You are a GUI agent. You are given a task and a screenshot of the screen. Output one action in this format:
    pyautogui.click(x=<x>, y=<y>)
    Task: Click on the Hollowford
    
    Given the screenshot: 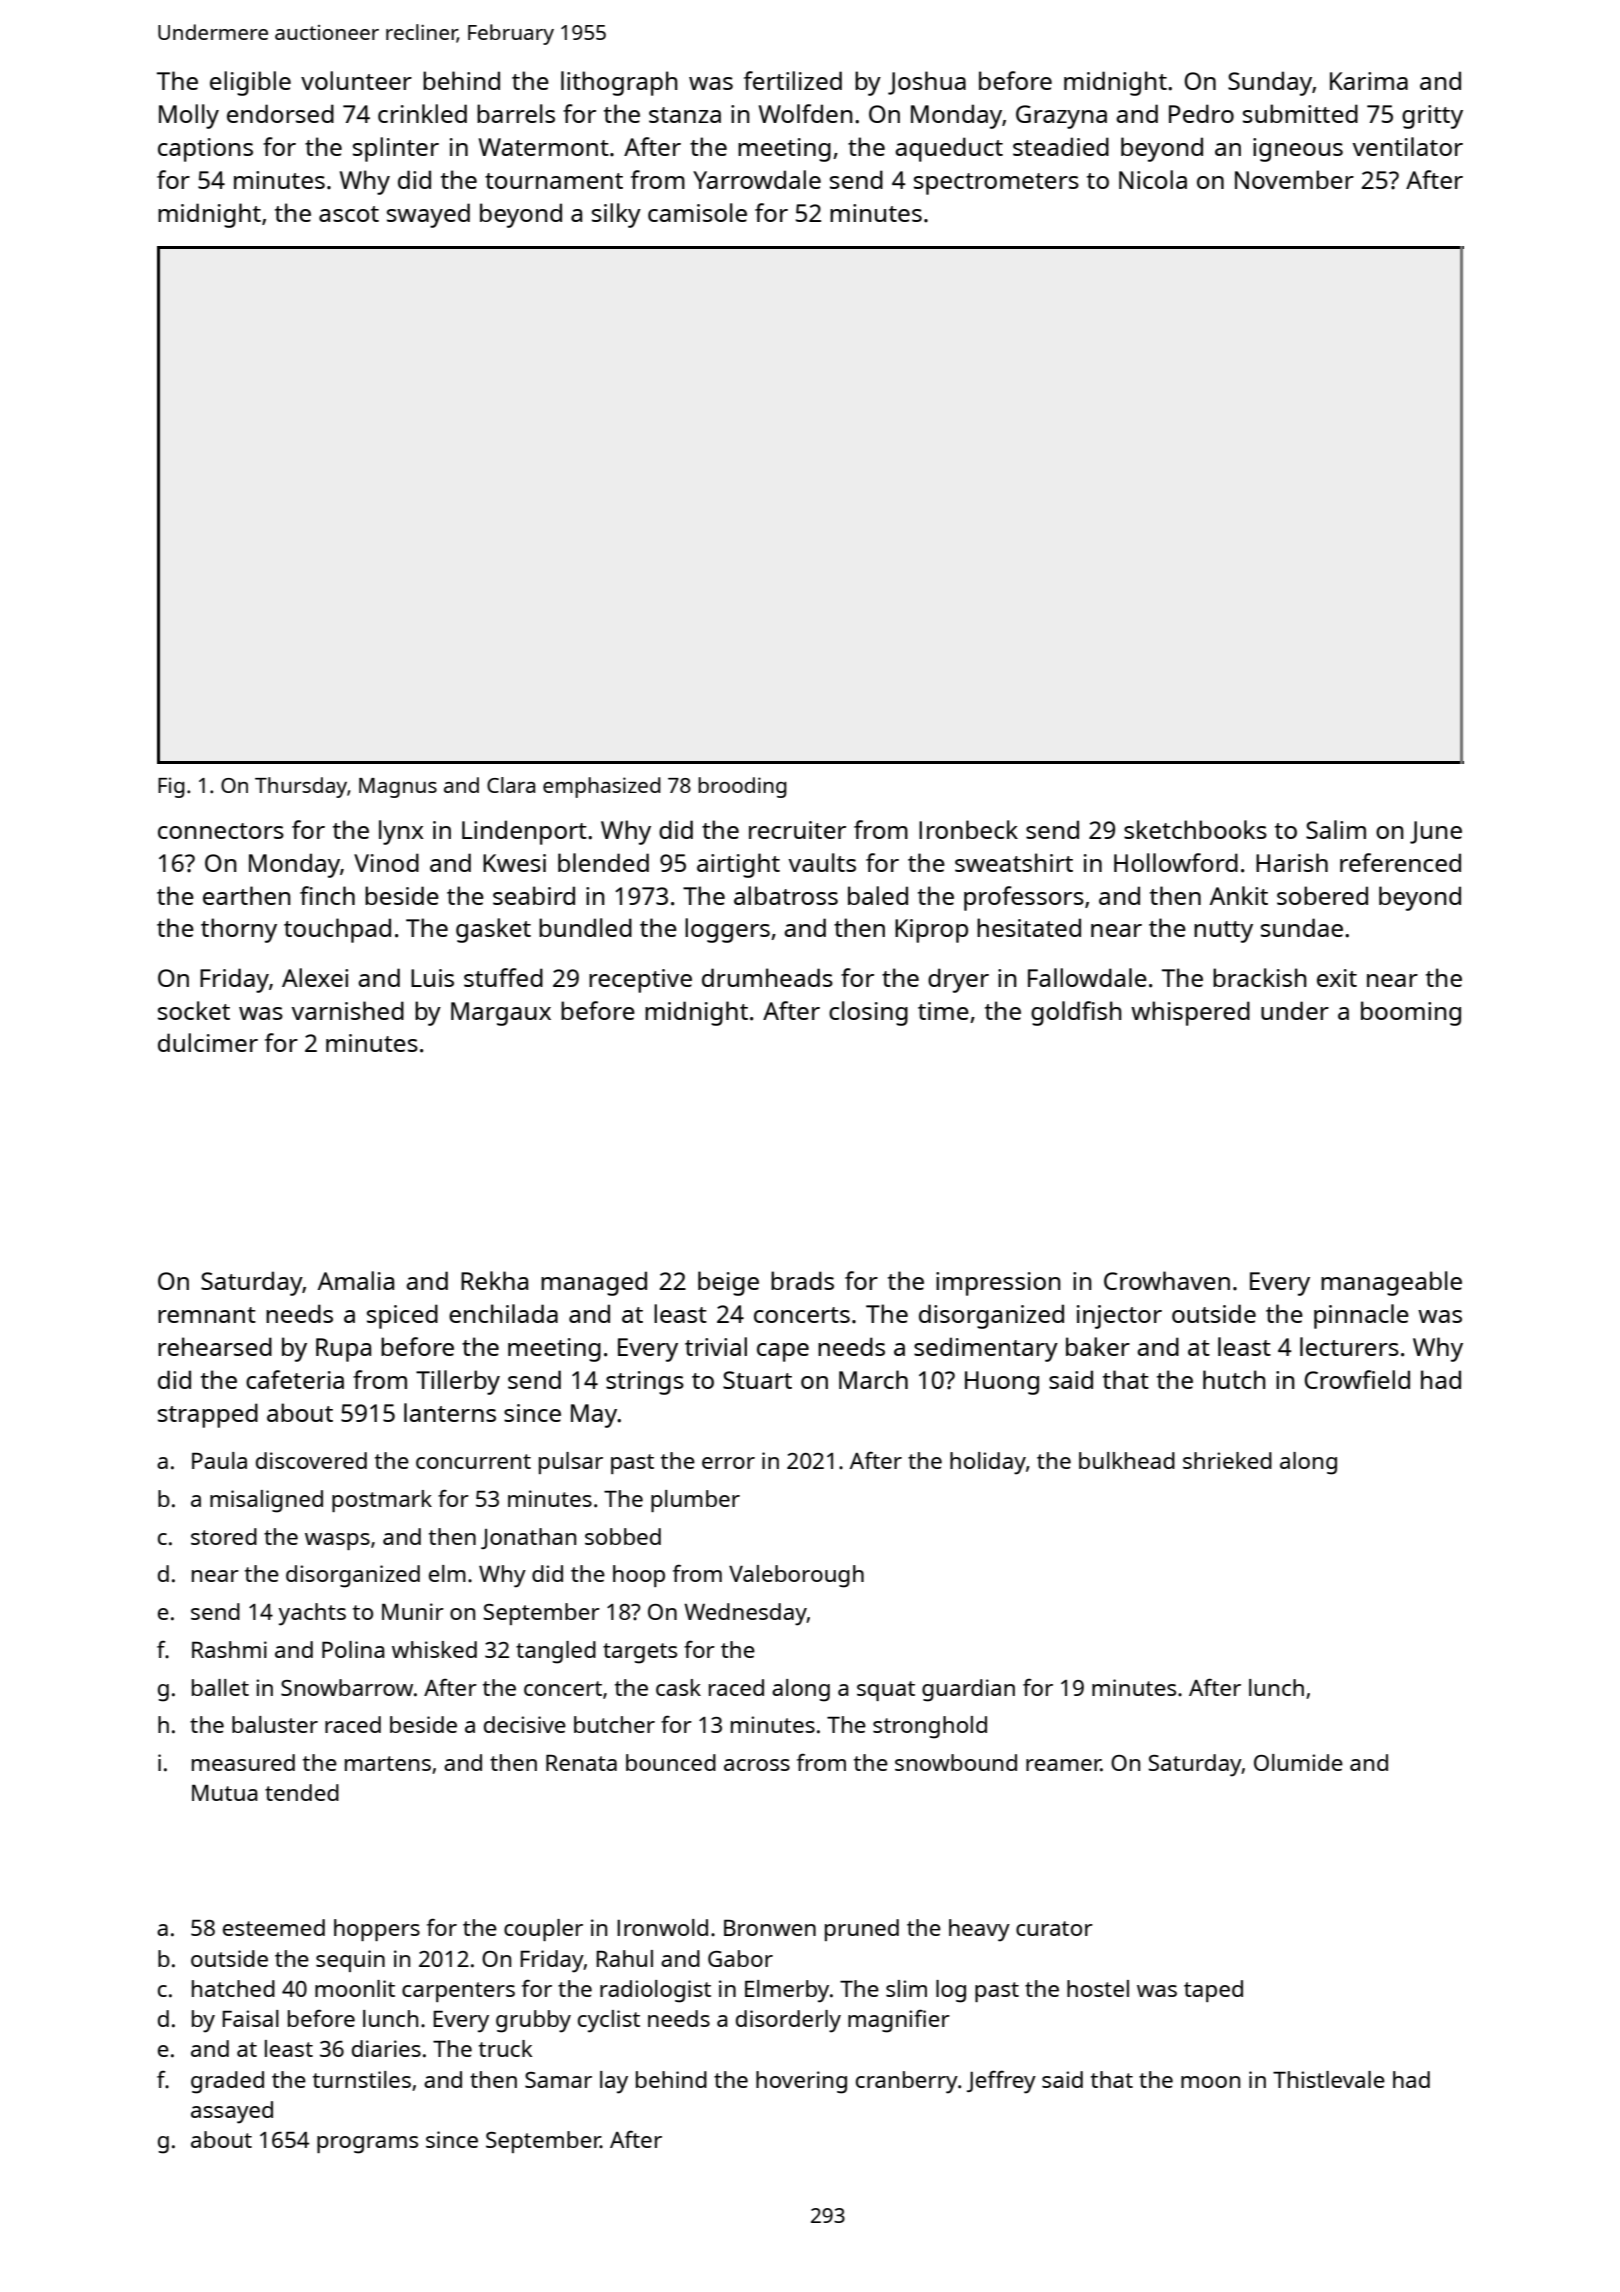 What is the action you would take?
    pyautogui.click(x=1176, y=862)
